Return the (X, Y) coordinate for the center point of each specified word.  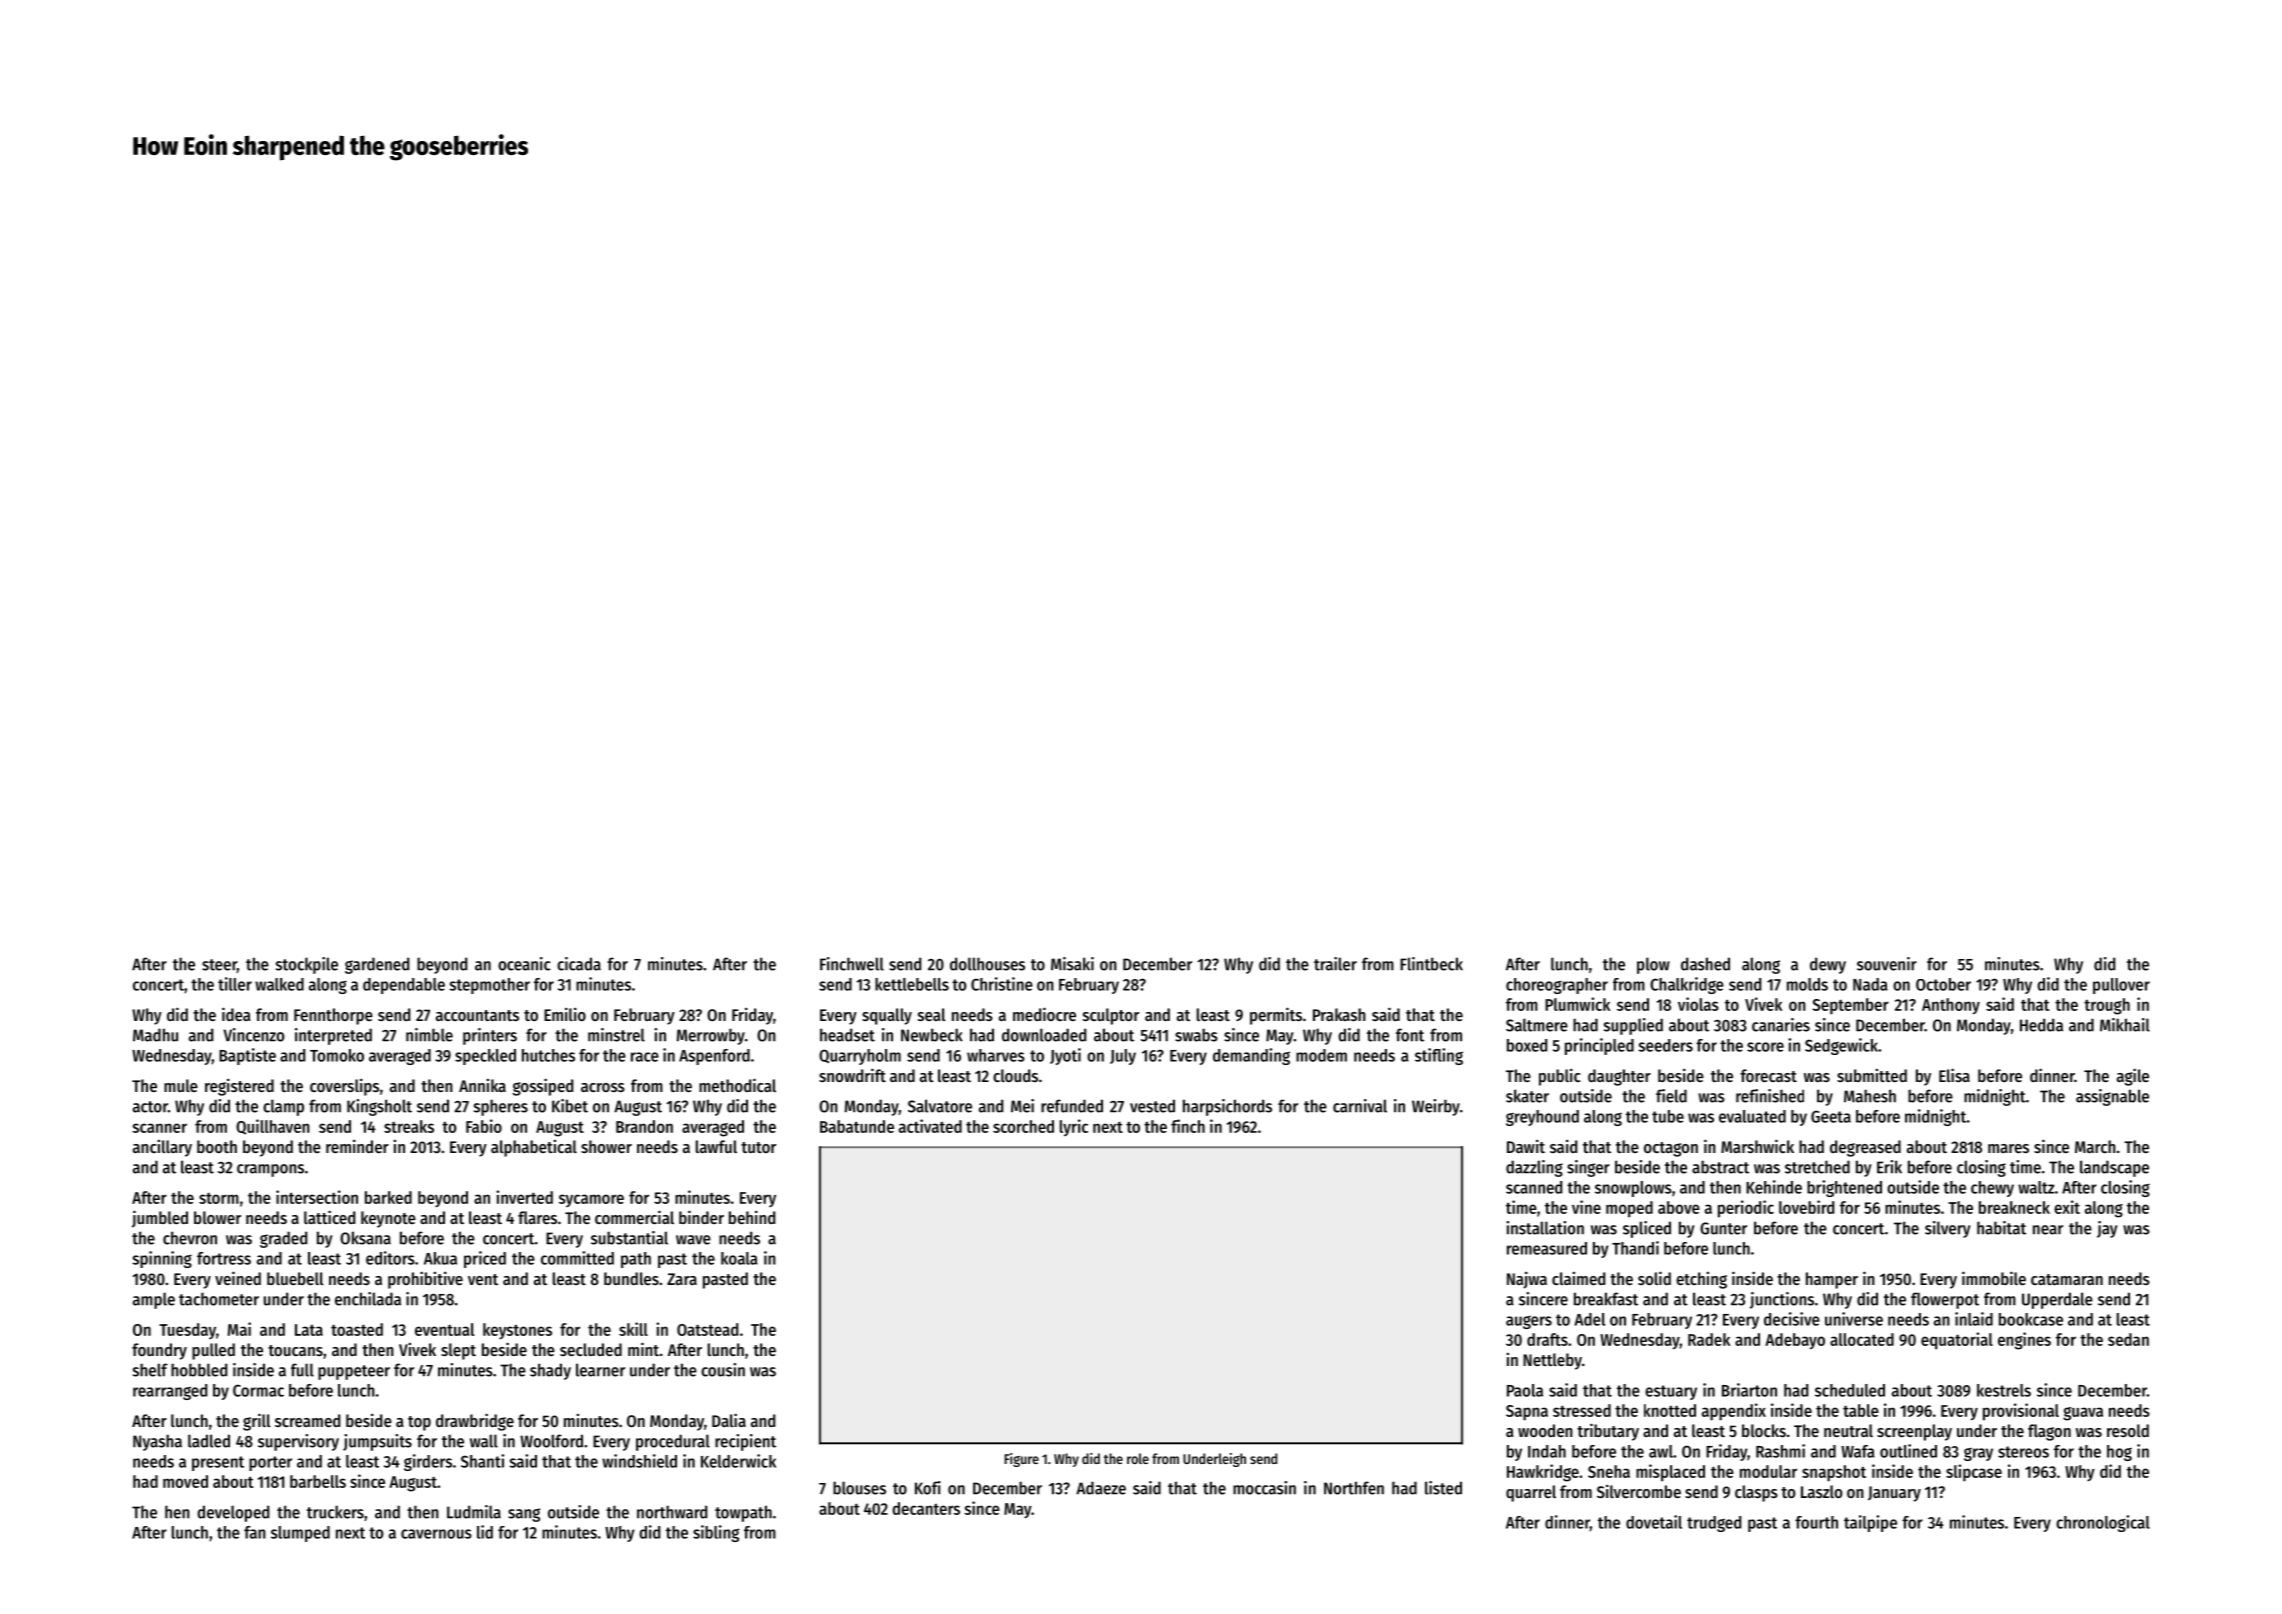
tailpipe (1870, 1523)
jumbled (160, 1219)
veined (238, 1278)
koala (739, 1258)
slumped (300, 1534)
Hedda (2041, 1025)
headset (847, 1035)
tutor (758, 1147)
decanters (926, 1508)
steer (219, 966)
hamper (1832, 1280)
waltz (2036, 1187)
